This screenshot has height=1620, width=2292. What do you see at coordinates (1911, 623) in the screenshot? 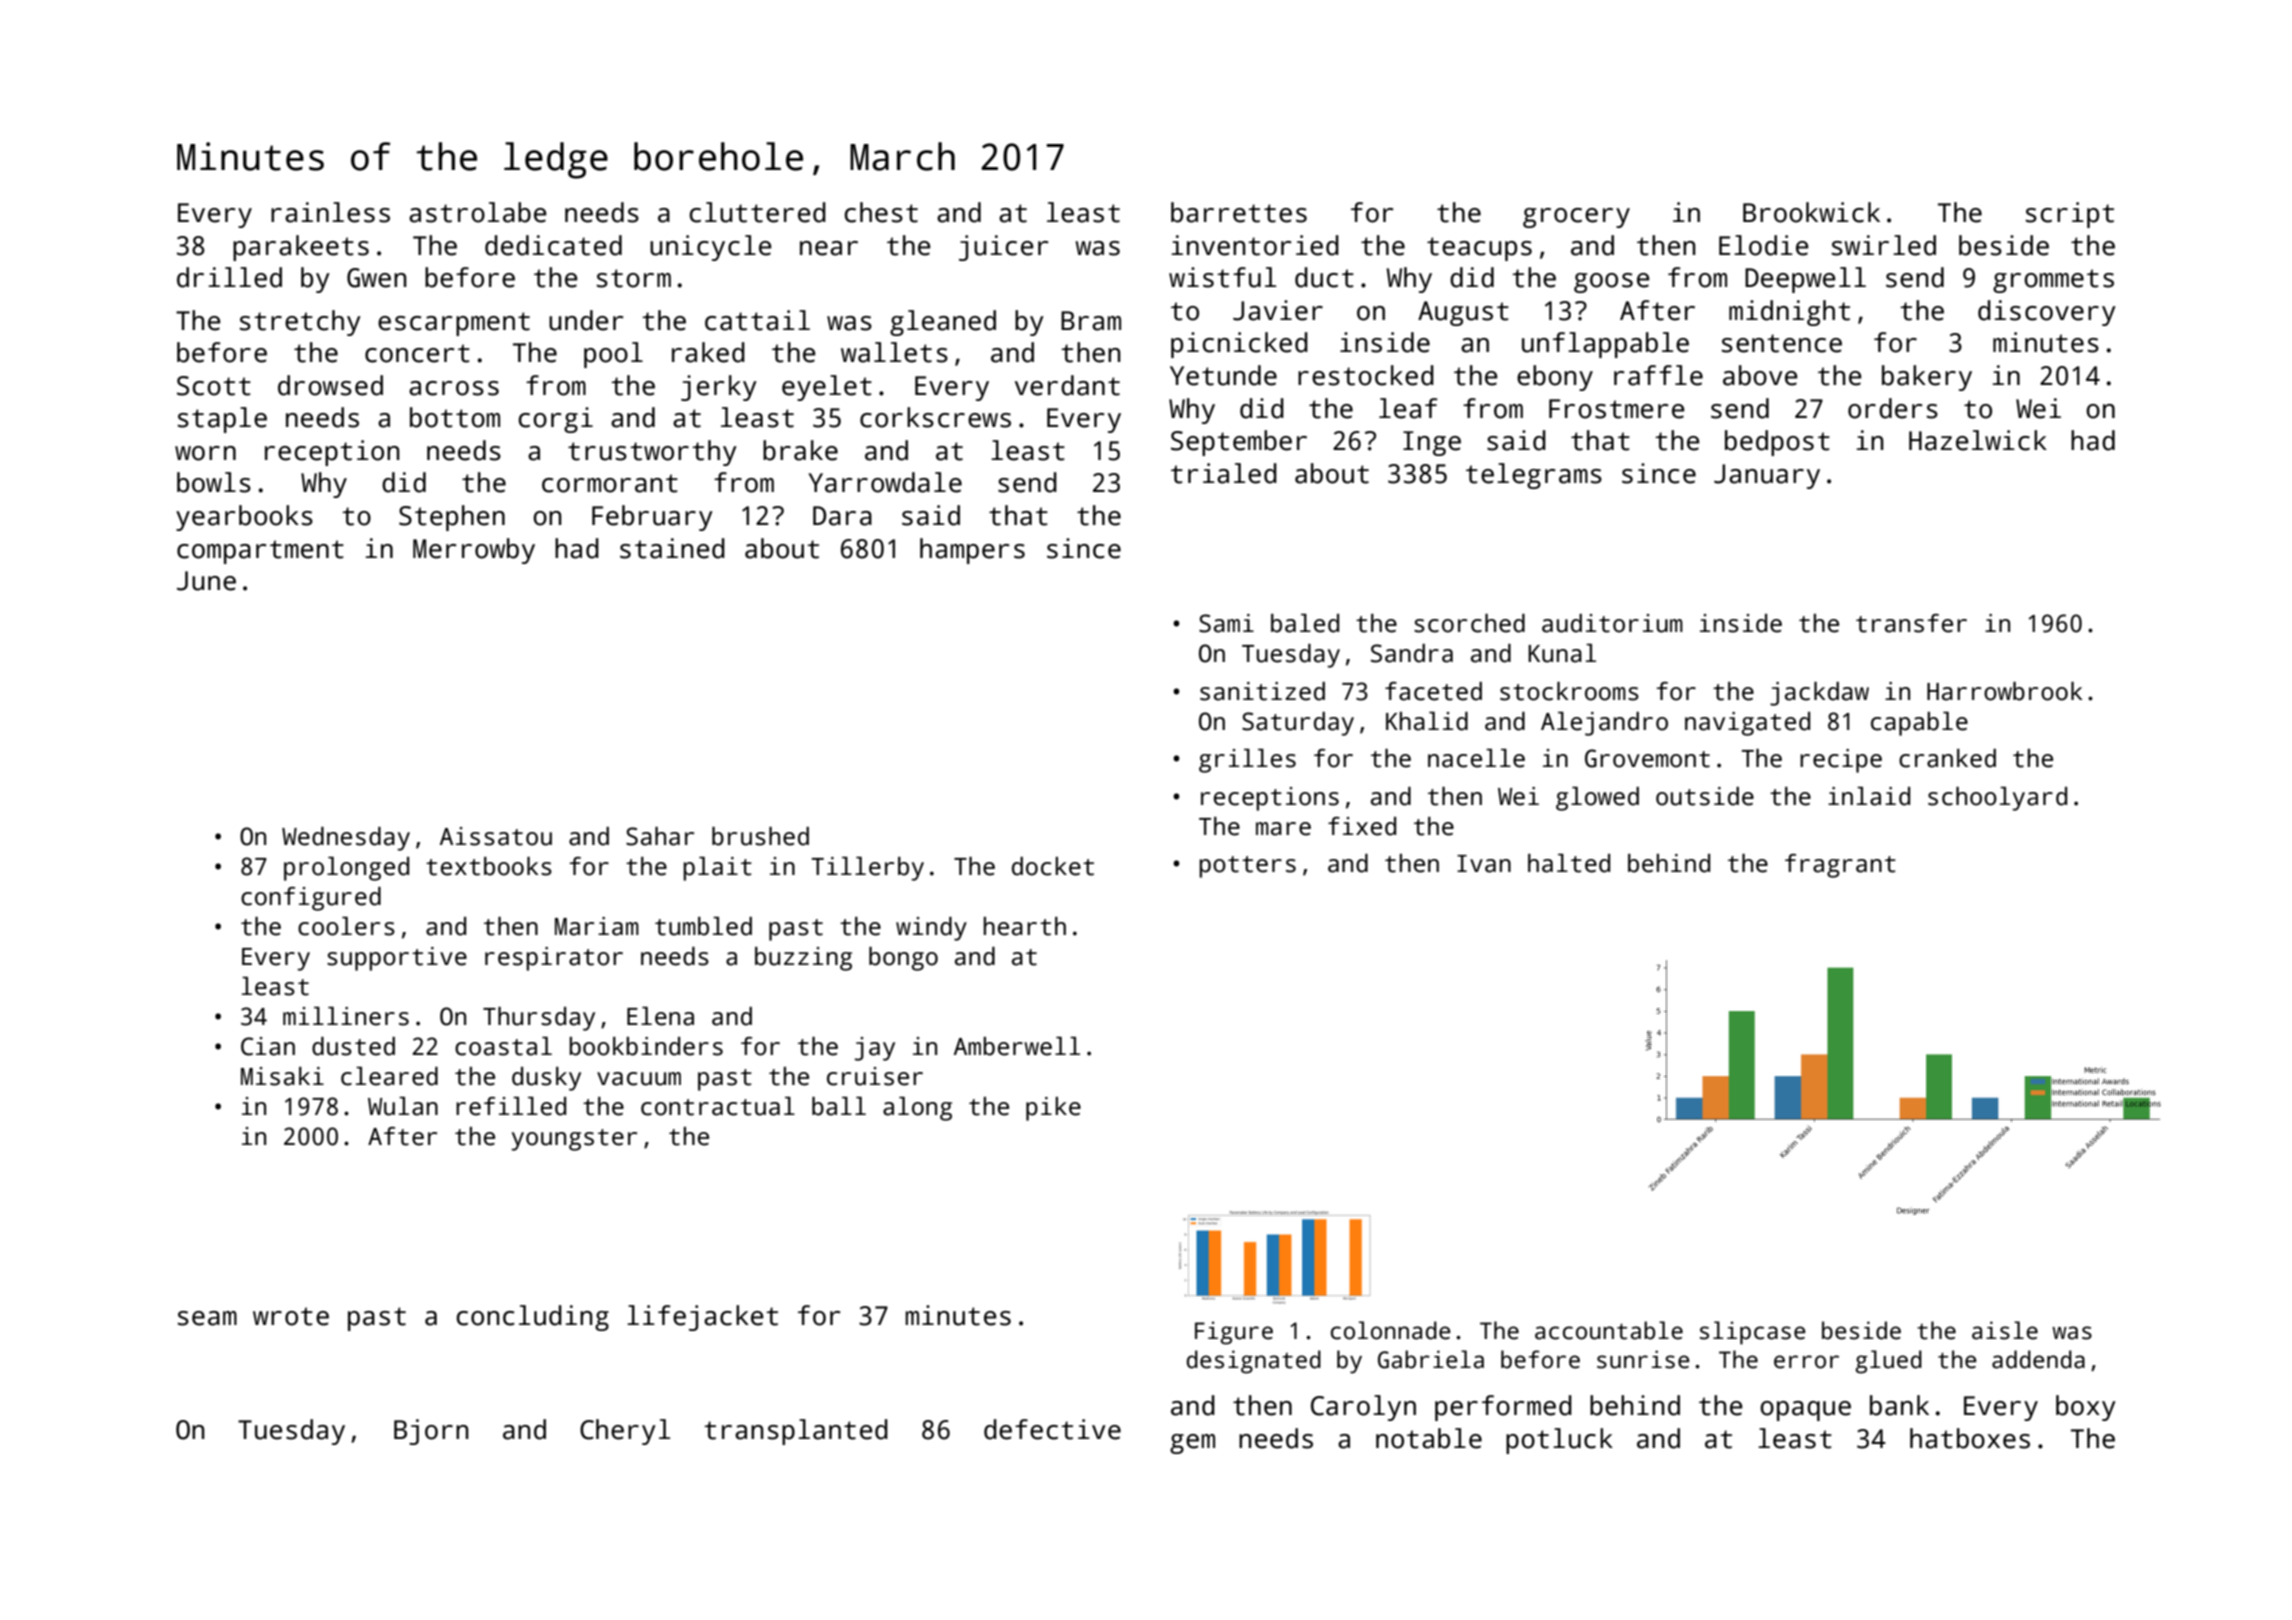
I see `transfer` at bounding box center [1911, 623].
